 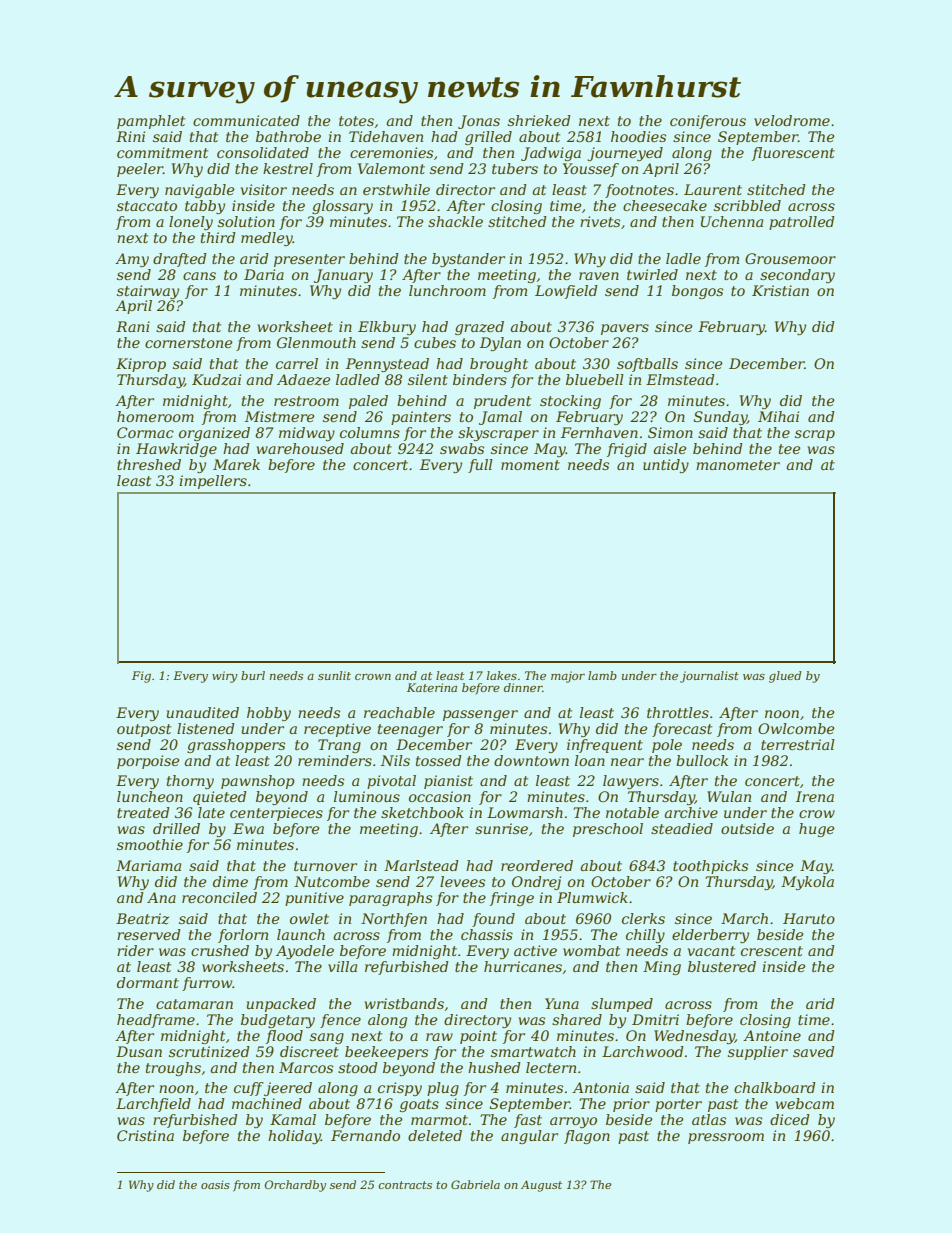 What do you see at coordinates (394, 920) in the screenshot?
I see `Northfen` at bounding box center [394, 920].
